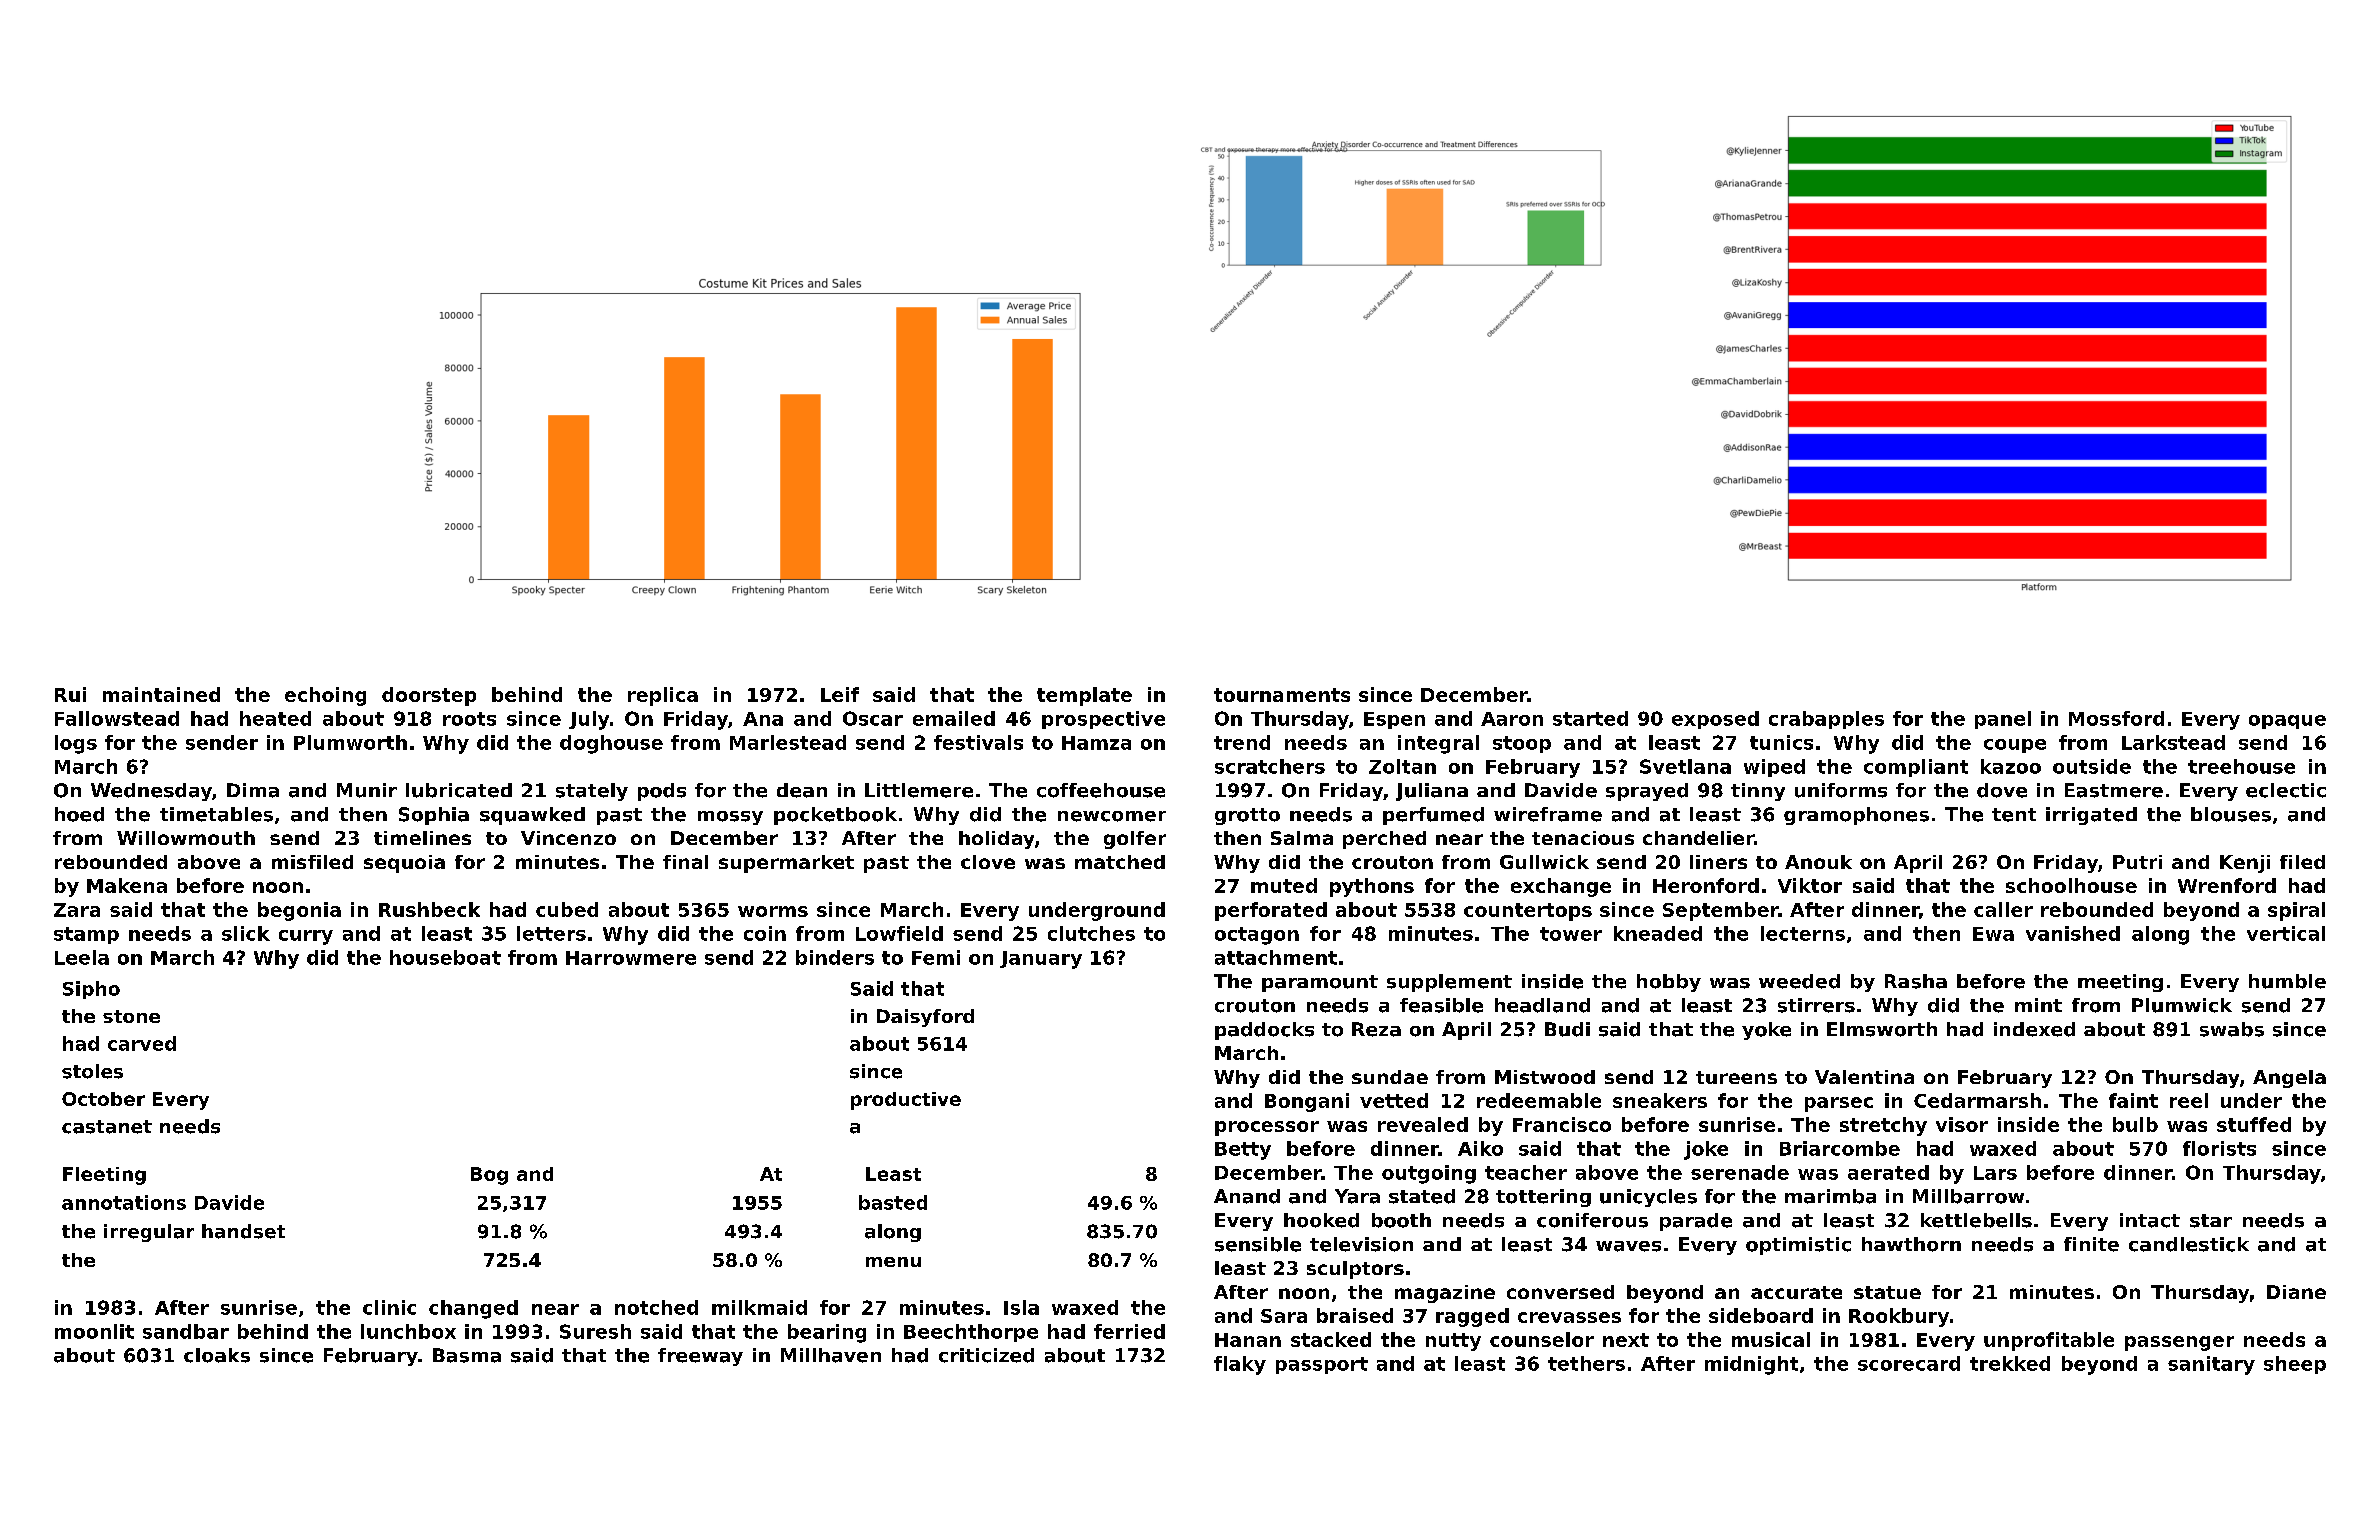  Describe the element at coordinates (986, 1355) in the image. I see `criticized` at that location.
